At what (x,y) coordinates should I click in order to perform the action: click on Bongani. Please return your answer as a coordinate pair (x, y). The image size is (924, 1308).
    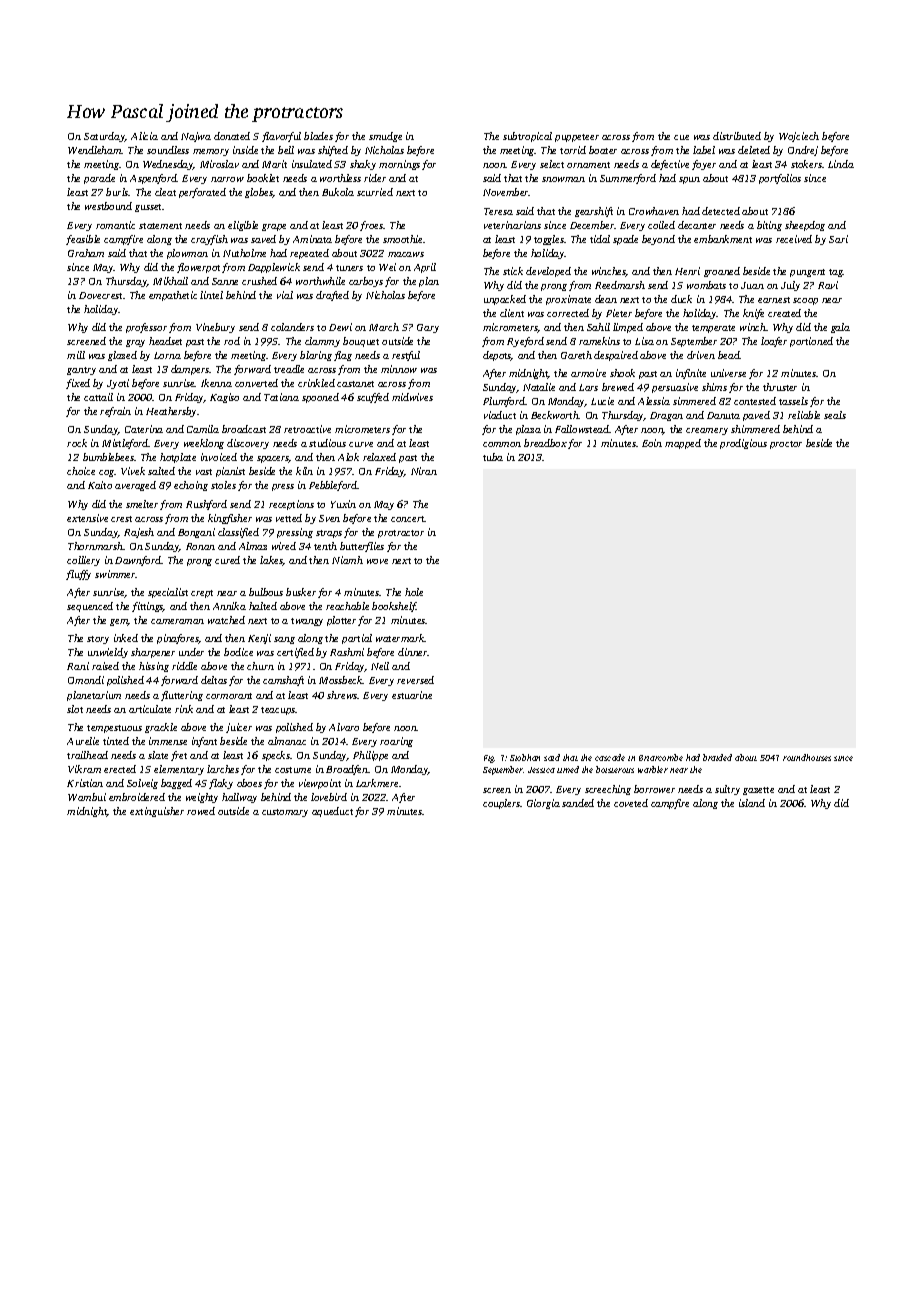
    Looking at the image, I should click on (196, 533).
